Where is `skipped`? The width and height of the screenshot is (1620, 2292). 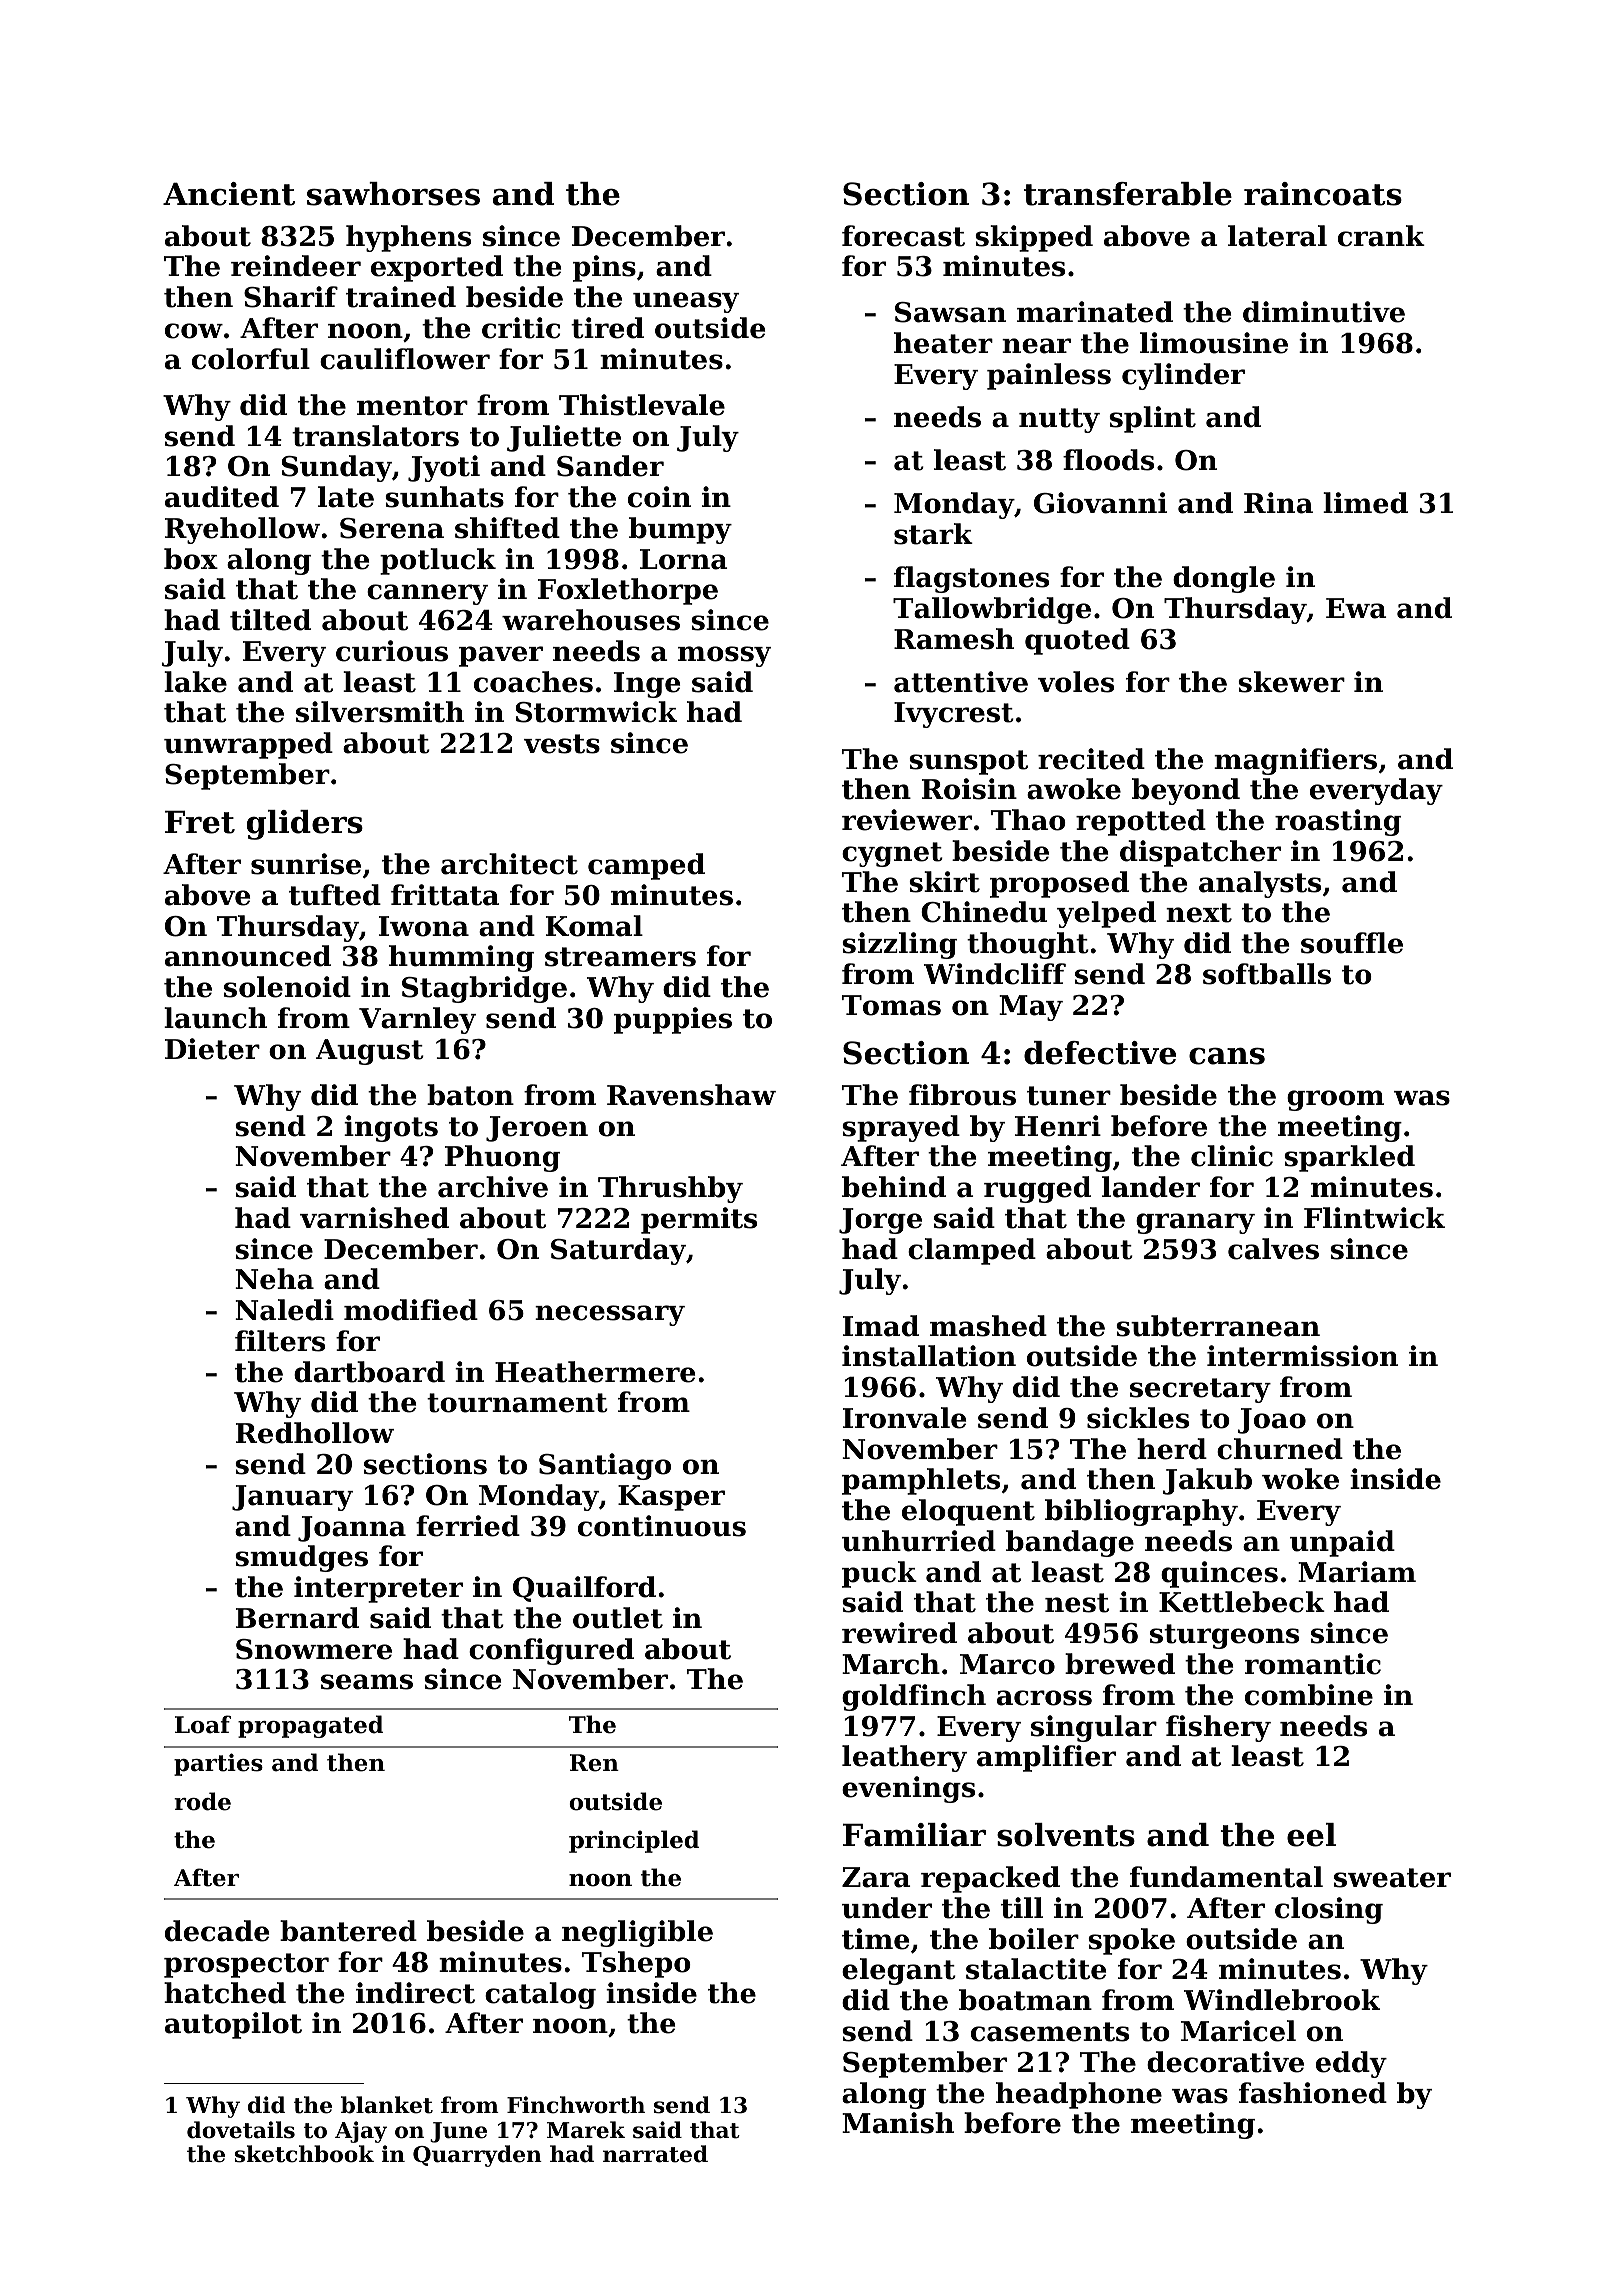
skipped is located at coordinates (1034, 238).
